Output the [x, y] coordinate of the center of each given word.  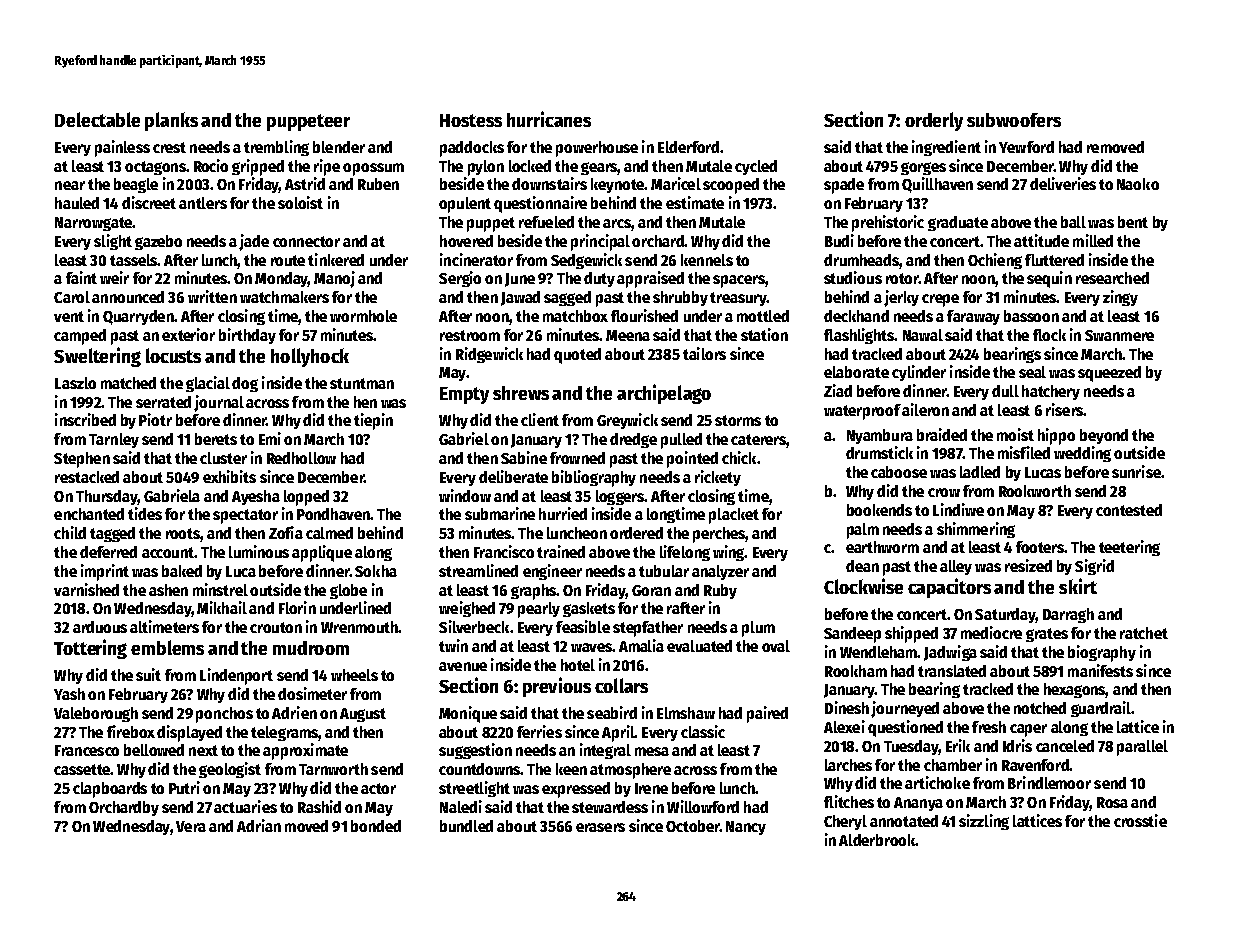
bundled [466, 826]
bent [1133, 222]
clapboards [110, 790]
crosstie [1140, 820]
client [540, 419]
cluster [223, 458]
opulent [465, 205]
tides [145, 513]
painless [122, 148]
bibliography [594, 478]
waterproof [862, 412]
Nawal [923, 335]
